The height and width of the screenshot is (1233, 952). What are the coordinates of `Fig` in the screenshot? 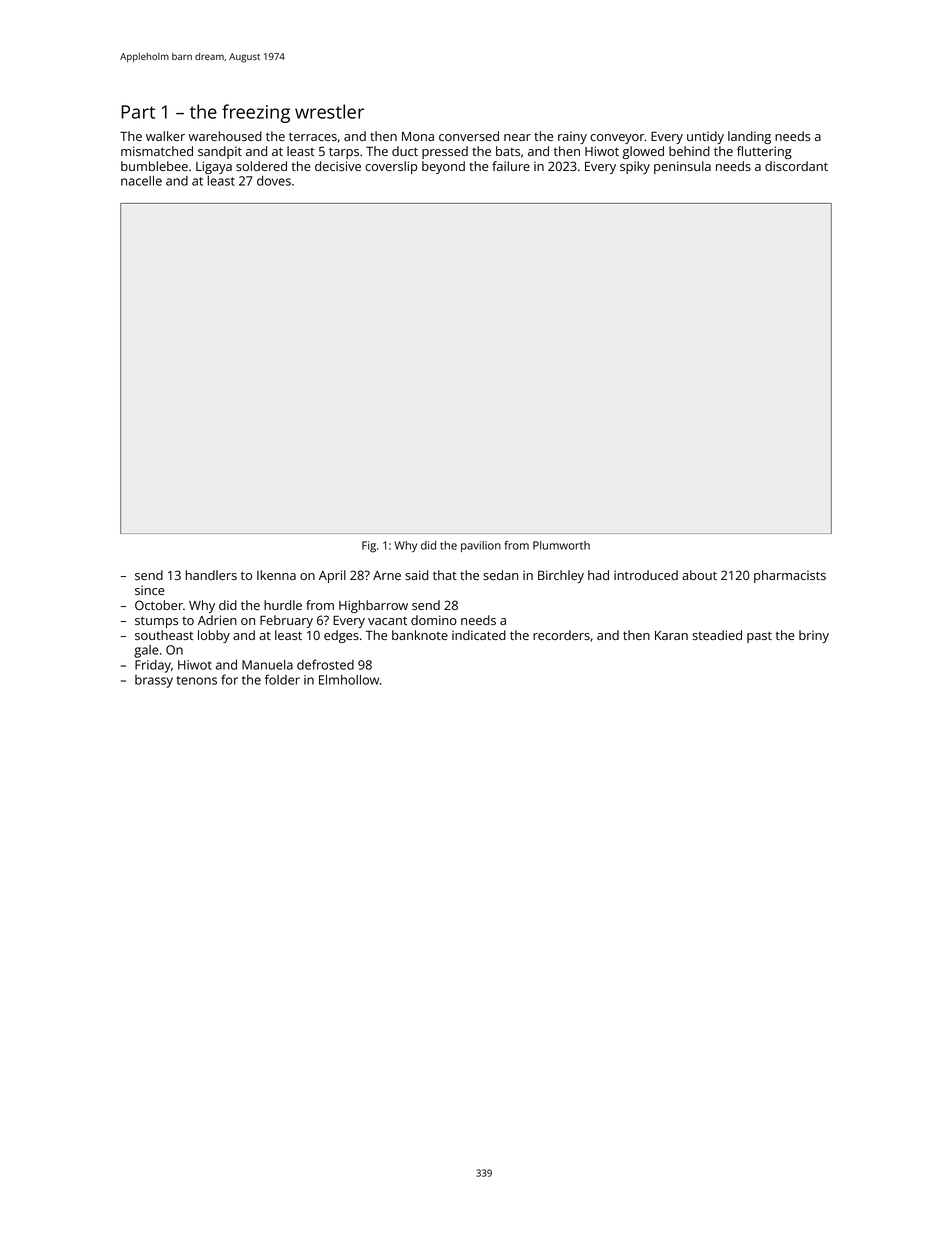 It's located at (369, 547).
